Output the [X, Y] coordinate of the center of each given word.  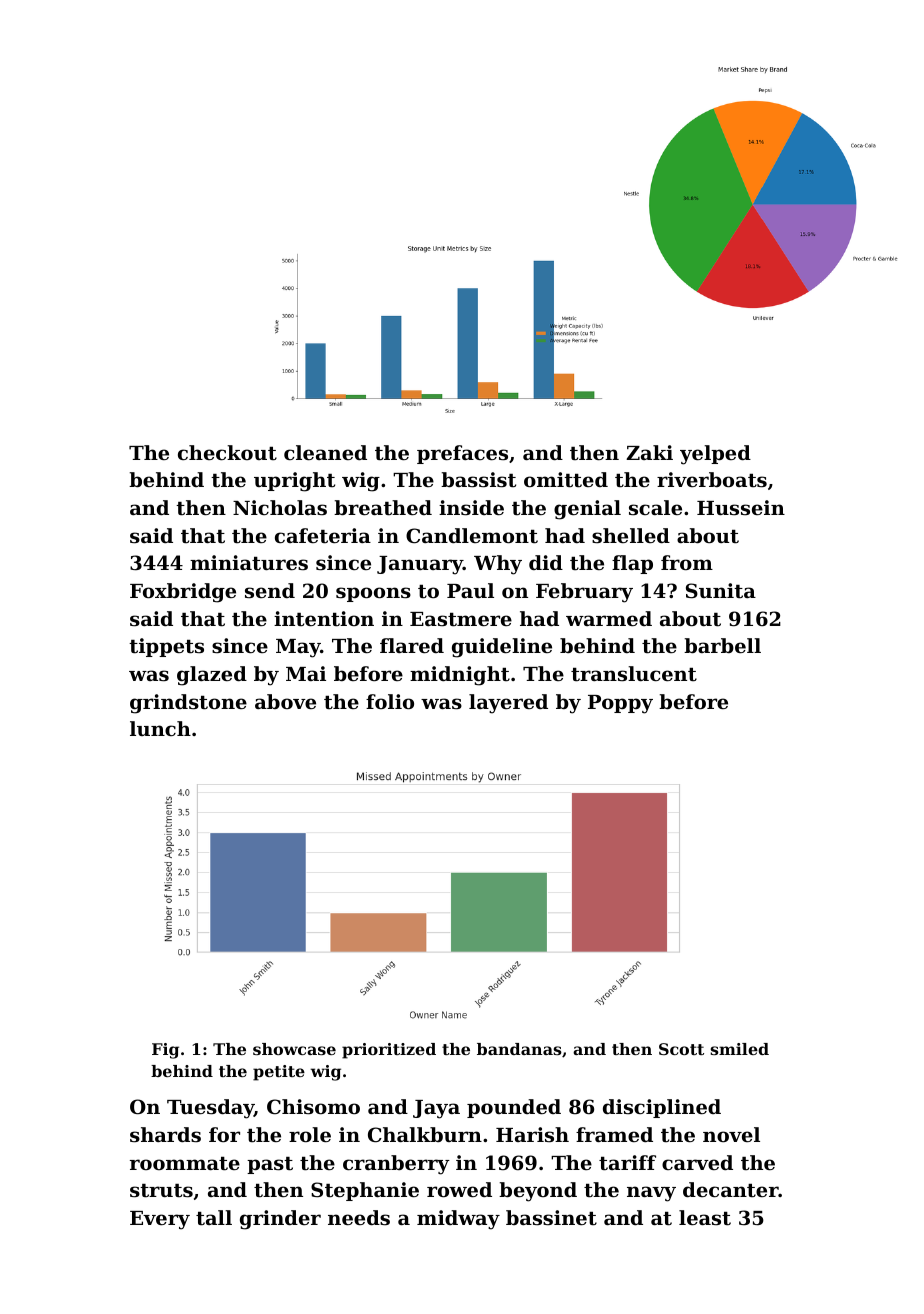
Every [160, 1220]
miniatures [249, 563]
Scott [681, 1049]
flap [632, 564]
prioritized [389, 1051]
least [705, 1218]
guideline [502, 648]
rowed [459, 1190]
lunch [160, 728]
